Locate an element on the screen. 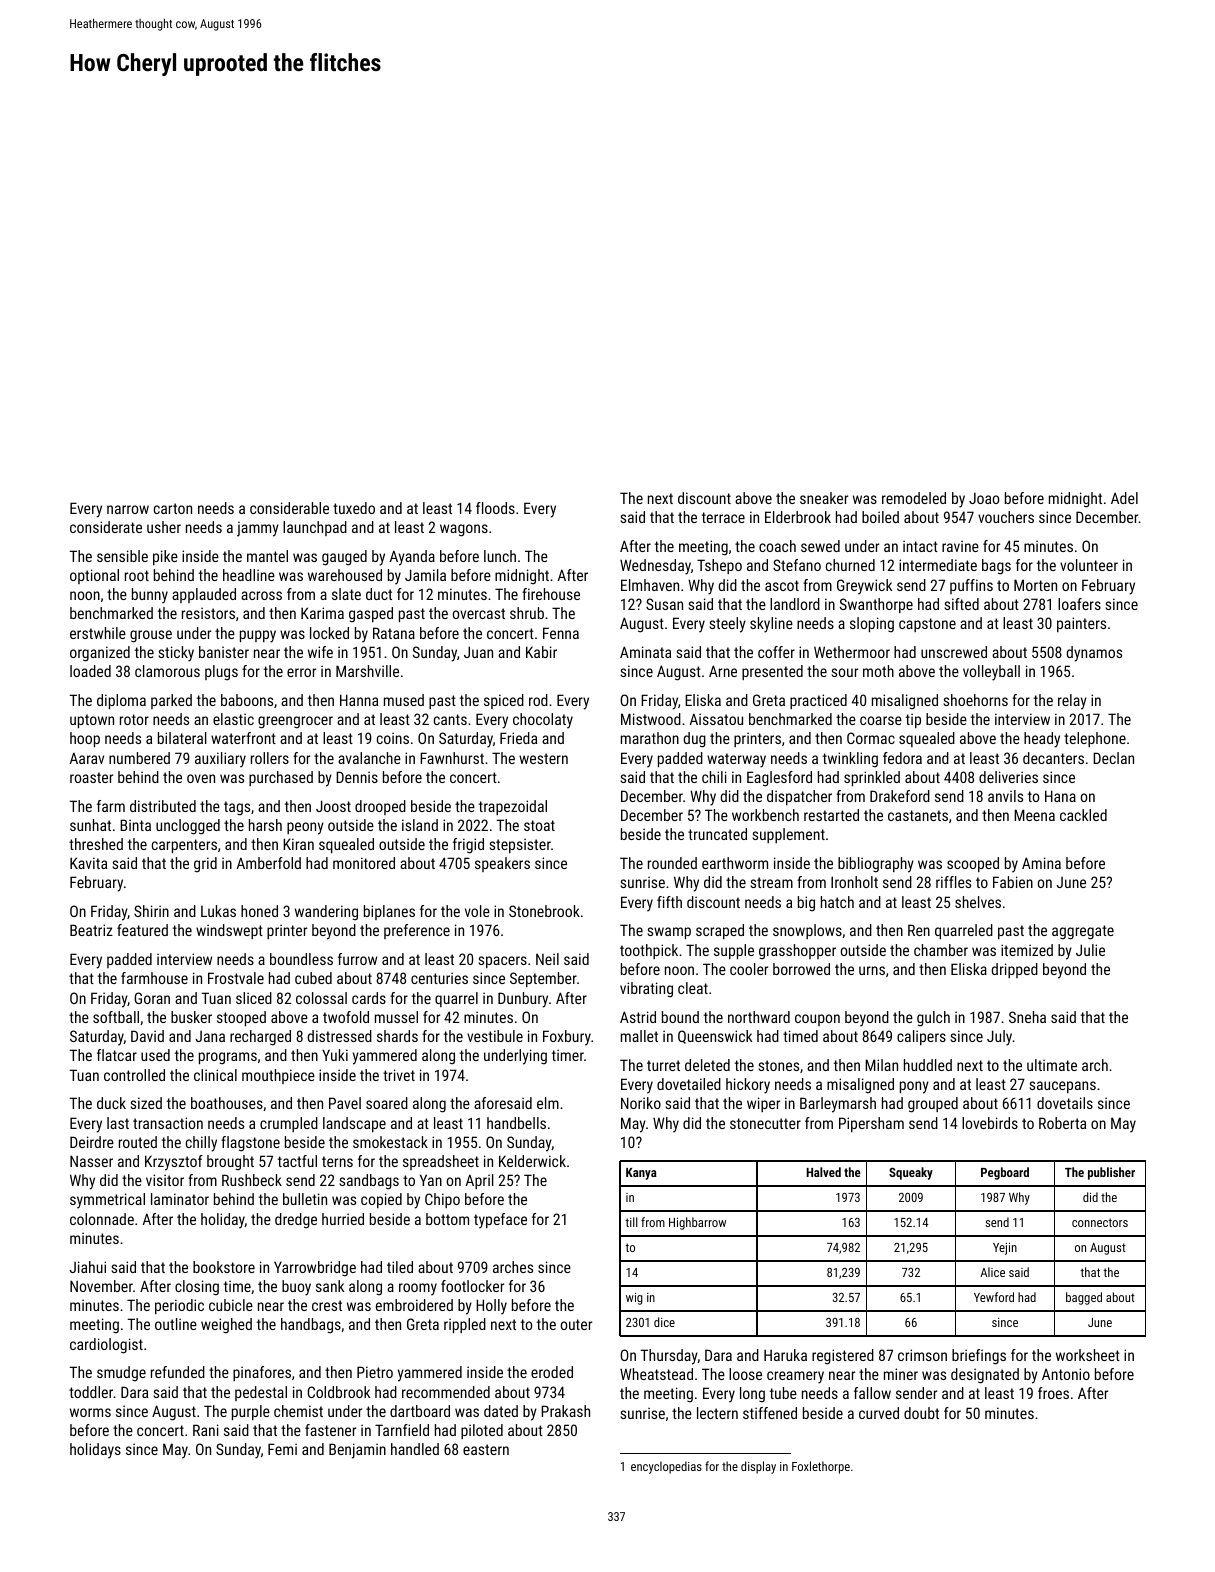  chamber is located at coordinates (941, 950).
